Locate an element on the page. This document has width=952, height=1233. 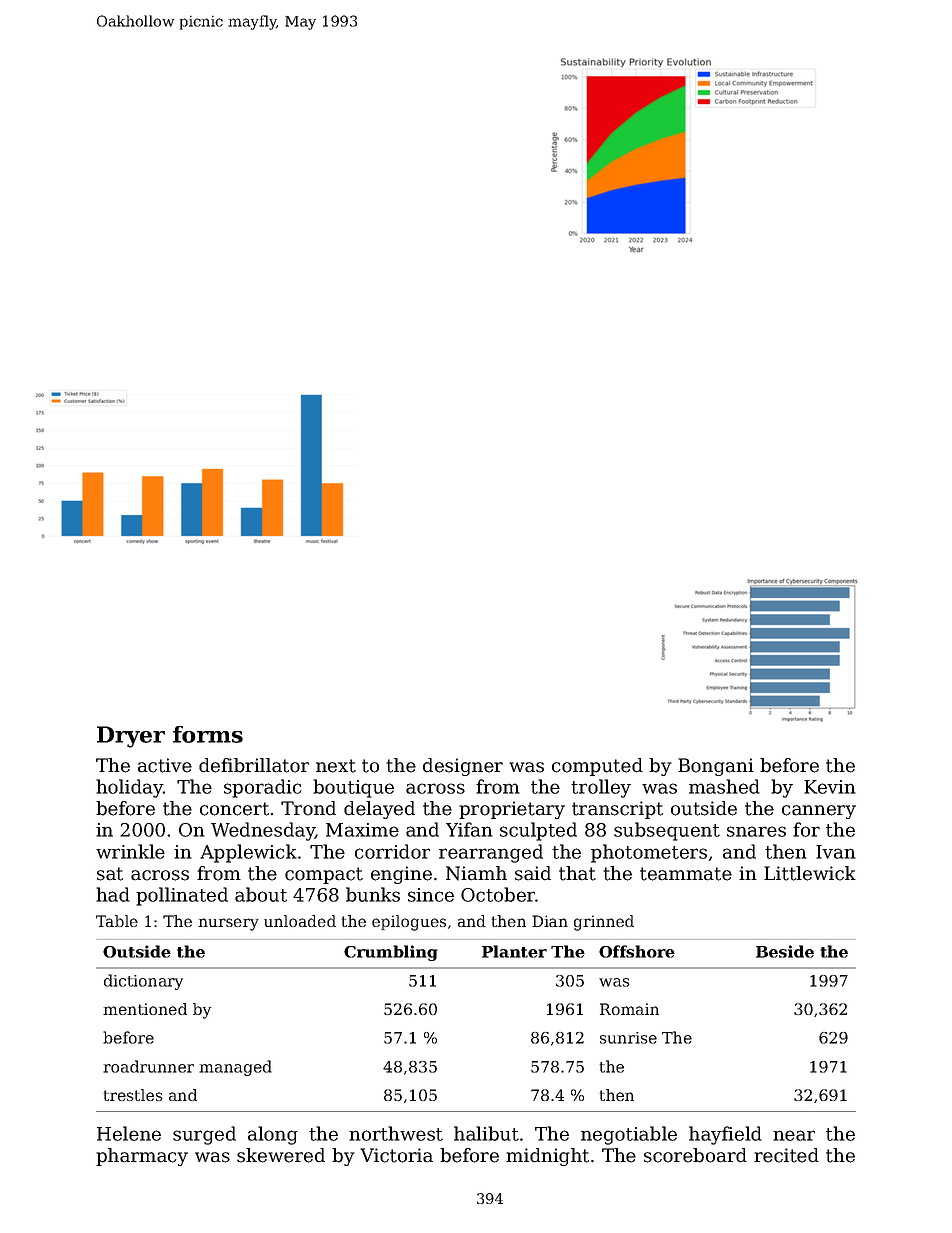
mentioned is located at coordinates (145, 1009).
